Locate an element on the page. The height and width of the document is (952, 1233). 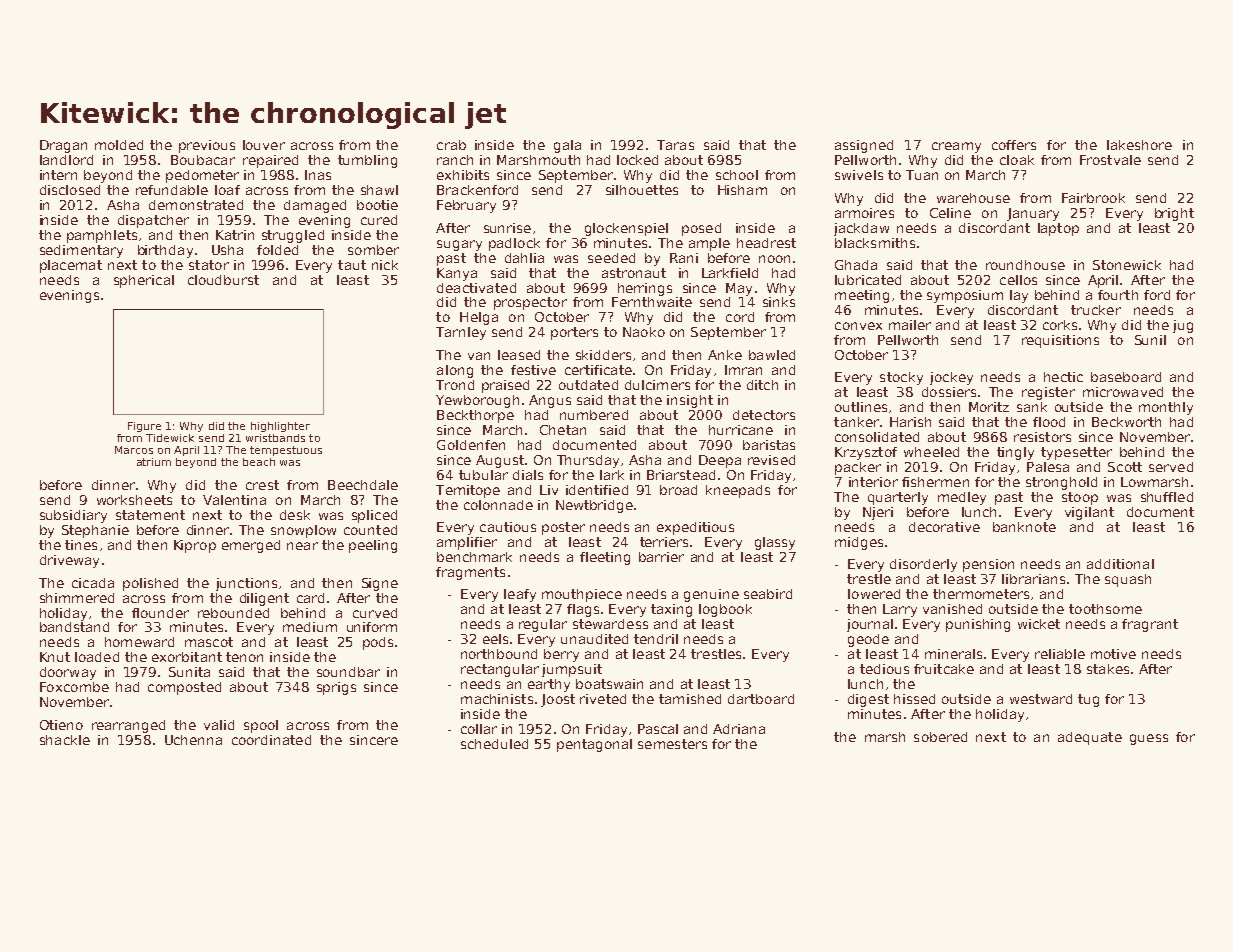
dispatcher is located at coordinates (153, 221).
